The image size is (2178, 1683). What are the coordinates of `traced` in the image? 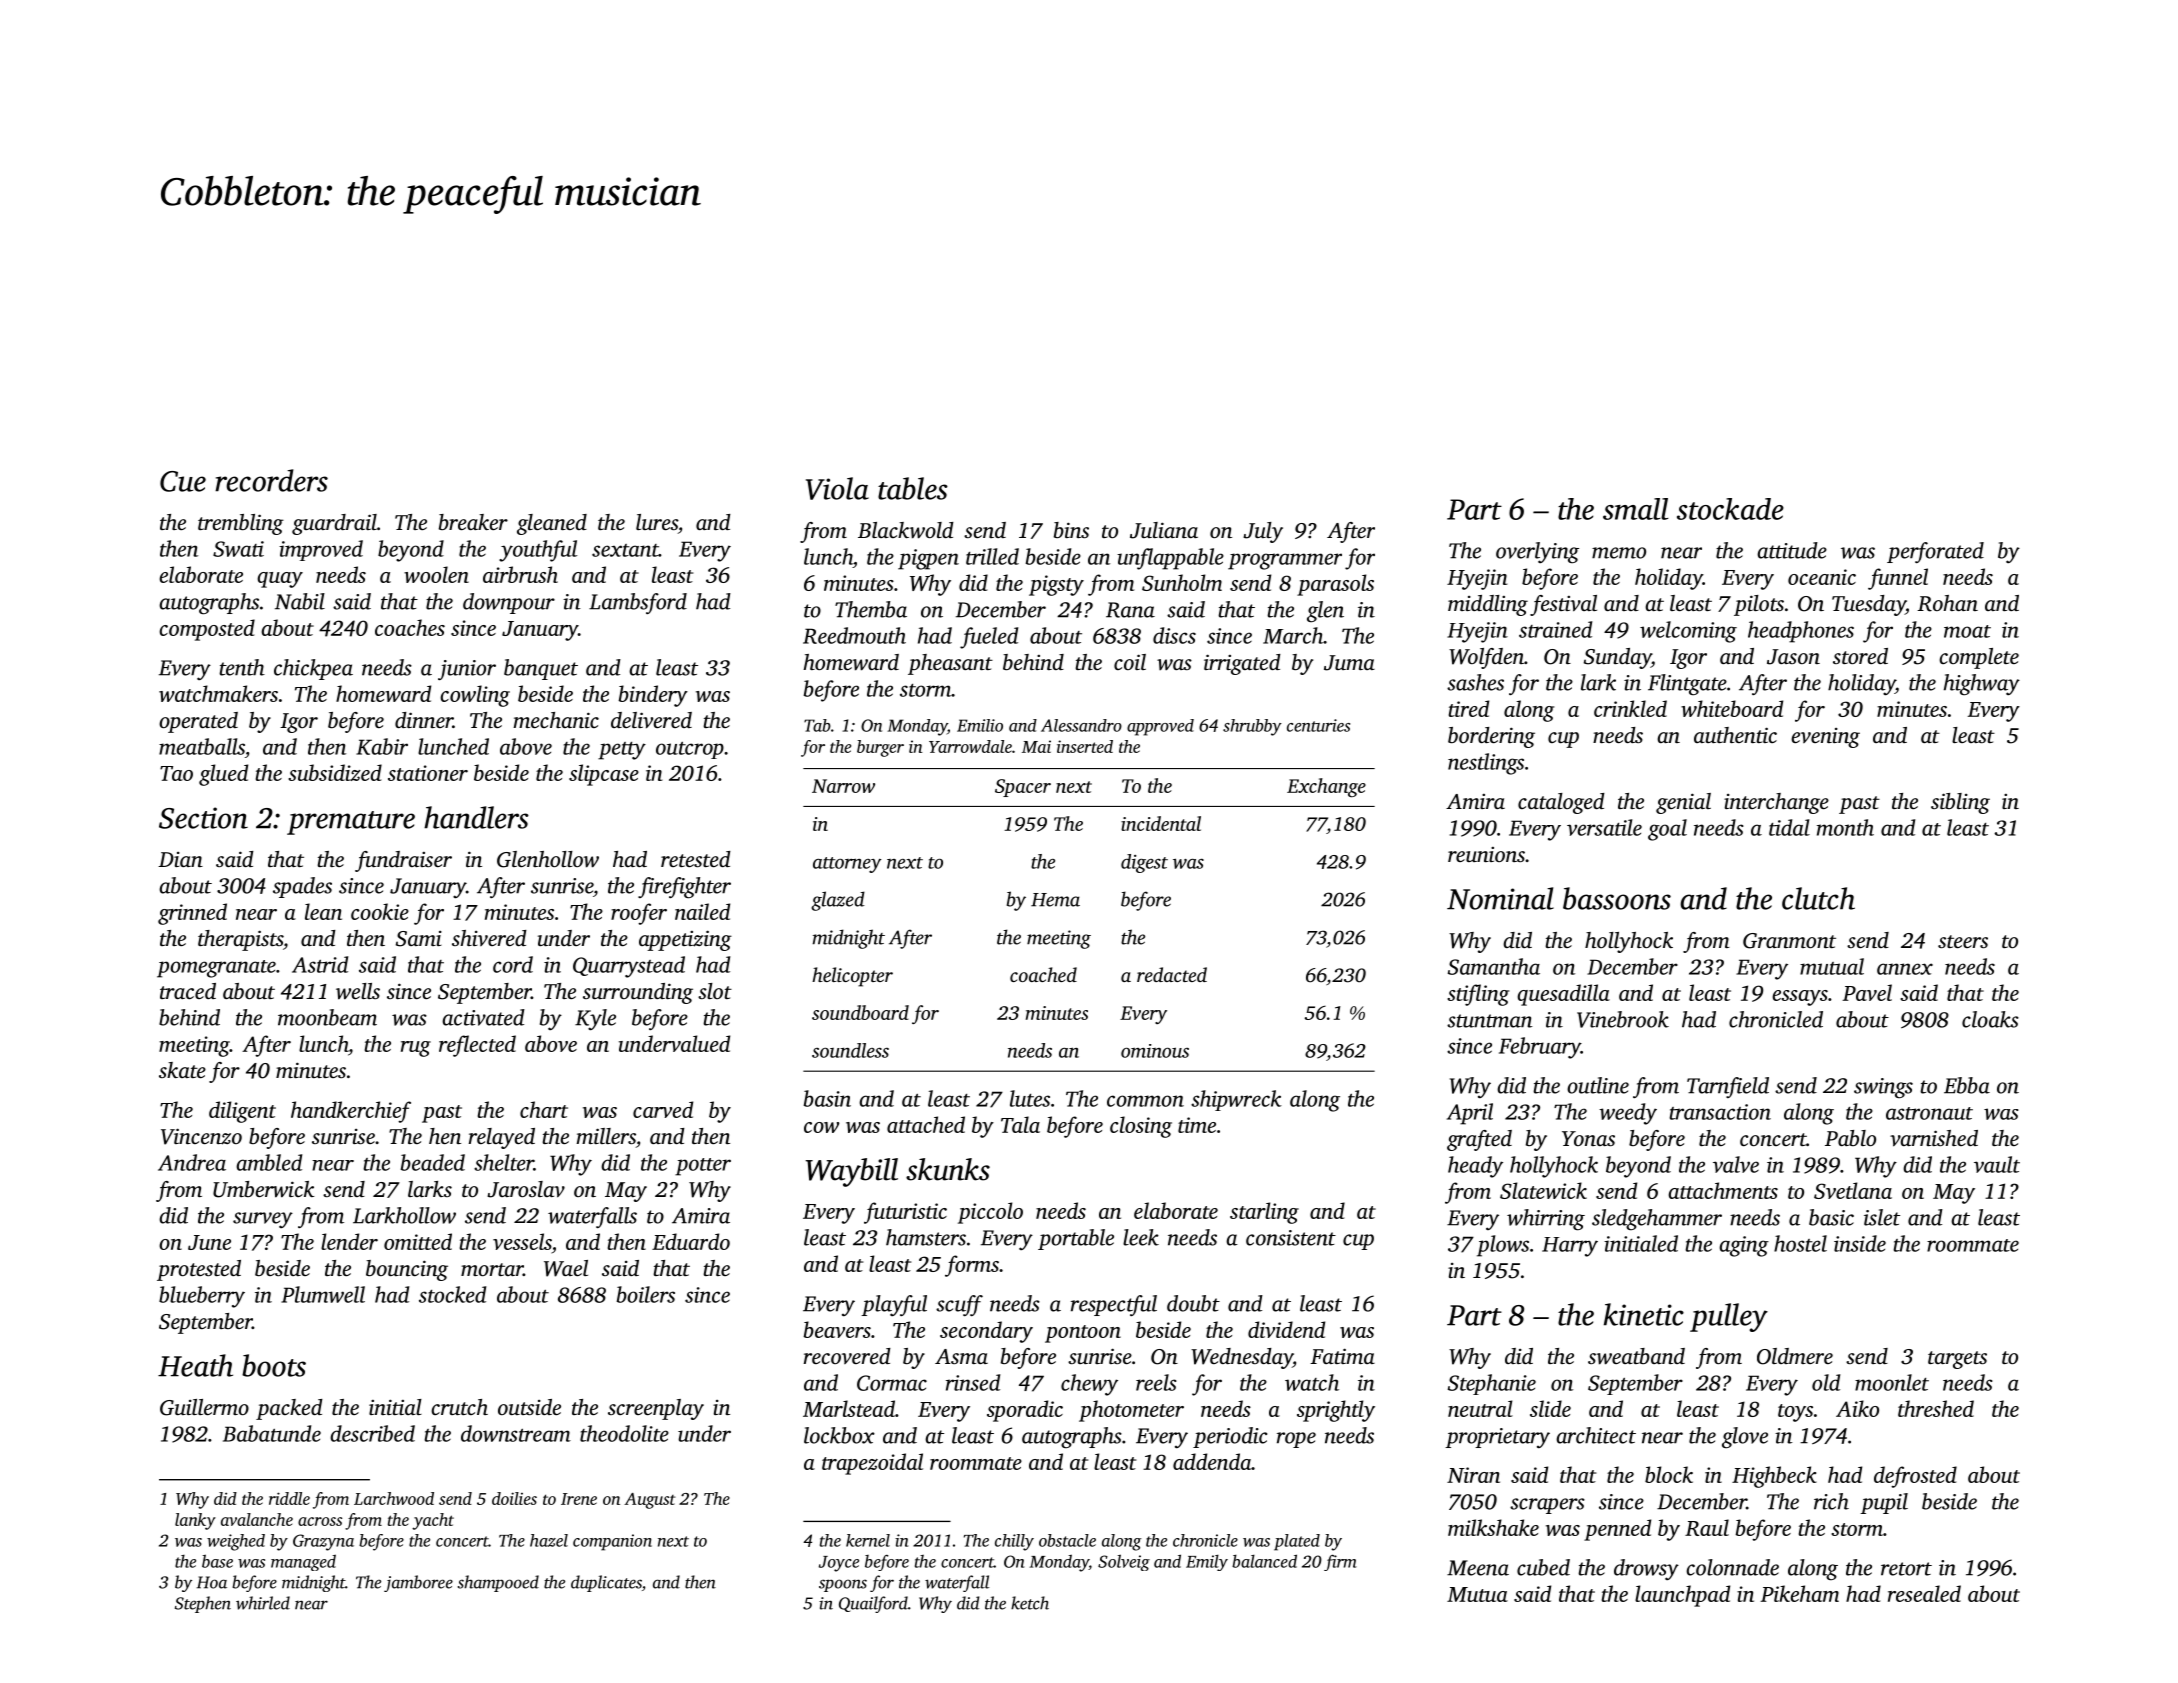 It's located at (188, 991).
